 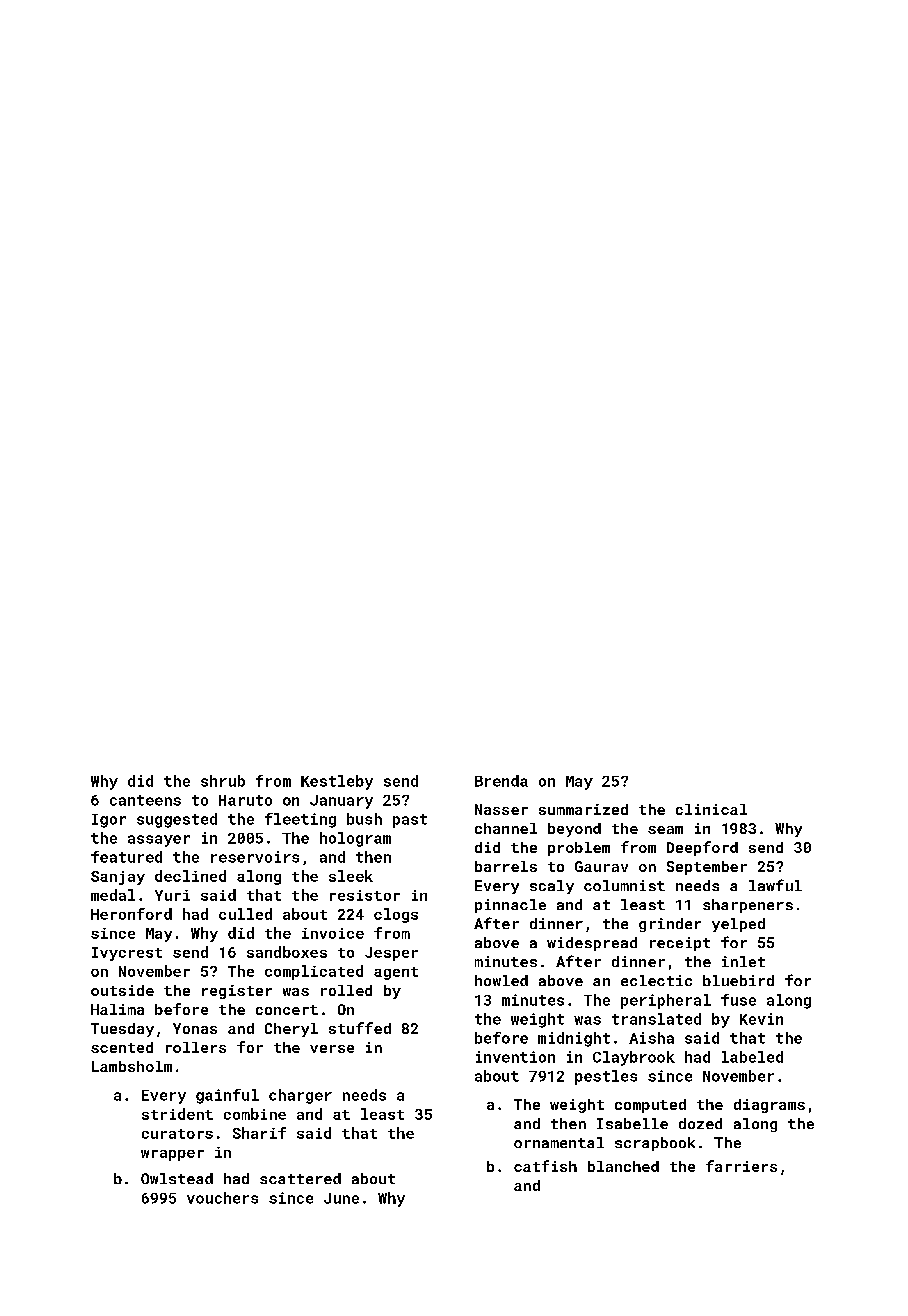 What do you see at coordinates (738, 980) in the document?
I see `bluebird` at bounding box center [738, 980].
